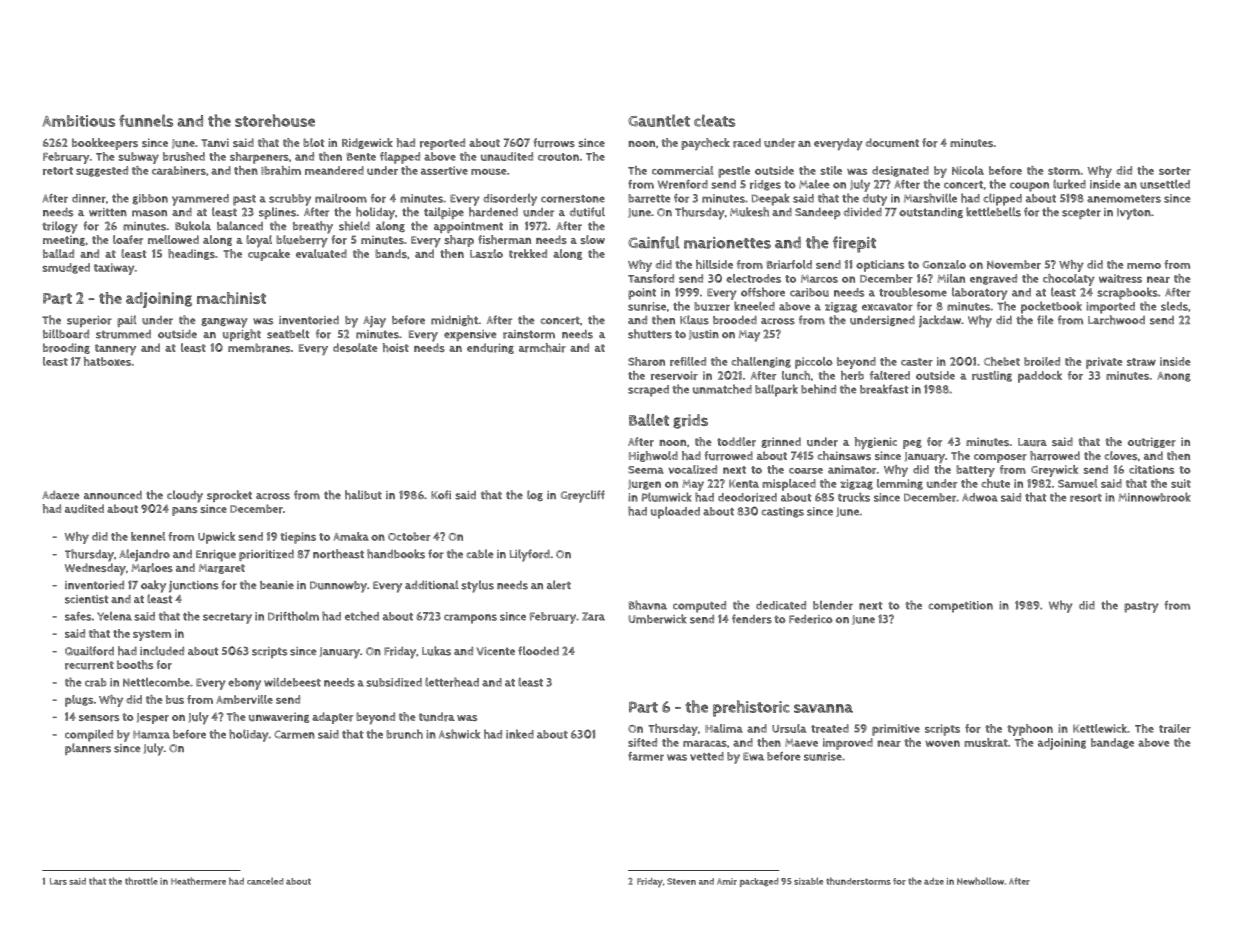  What do you see at coordinates (1175, 728) in the page?
I see `trailer` at bounding box center [1175, 728].
